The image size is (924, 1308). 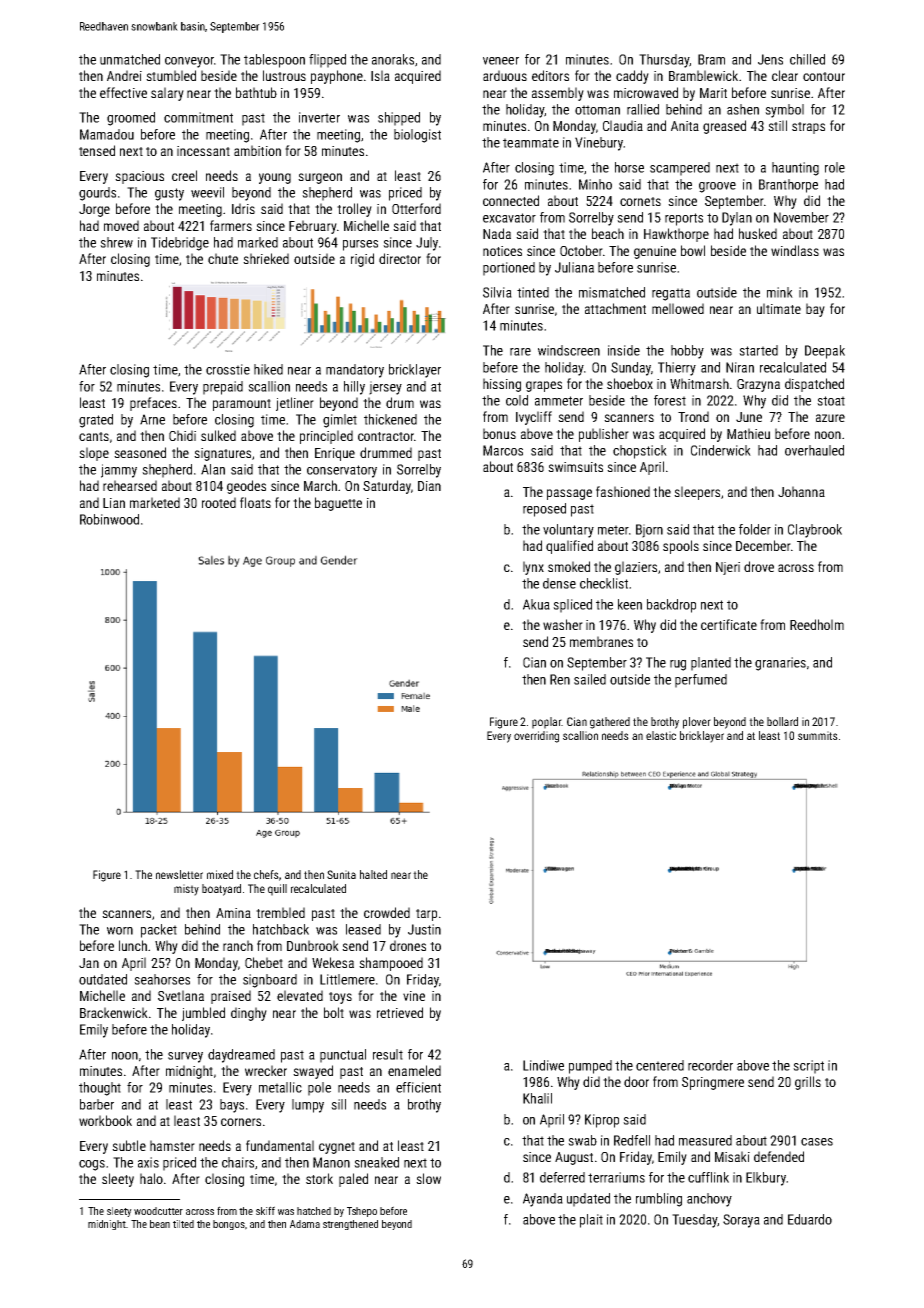 What do you see at coordinates (354, 388) in the screenshot?
I see `hilly` at bounding box center [354, 388].
